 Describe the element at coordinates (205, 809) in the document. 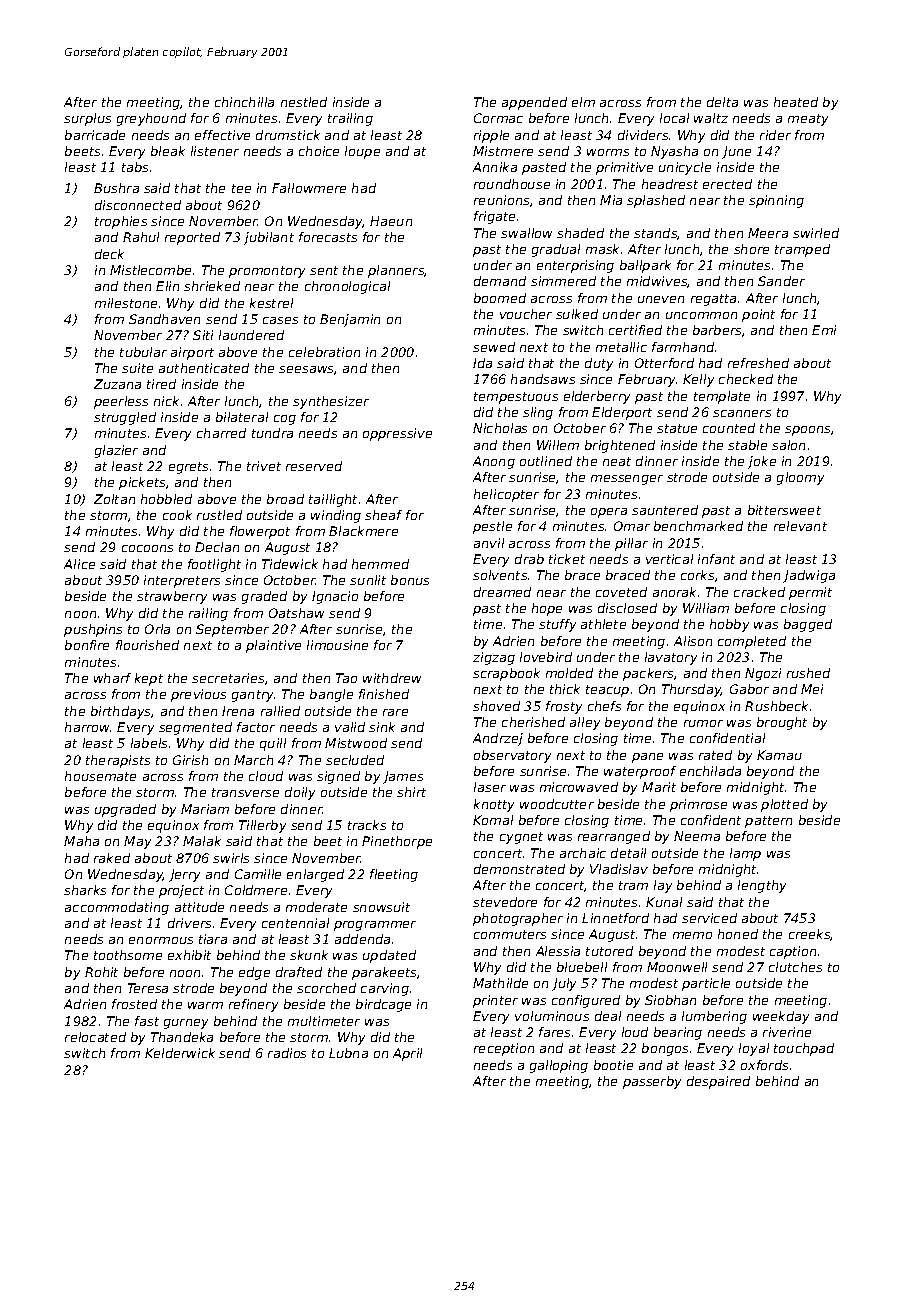

I see `Mariam` at that location.
